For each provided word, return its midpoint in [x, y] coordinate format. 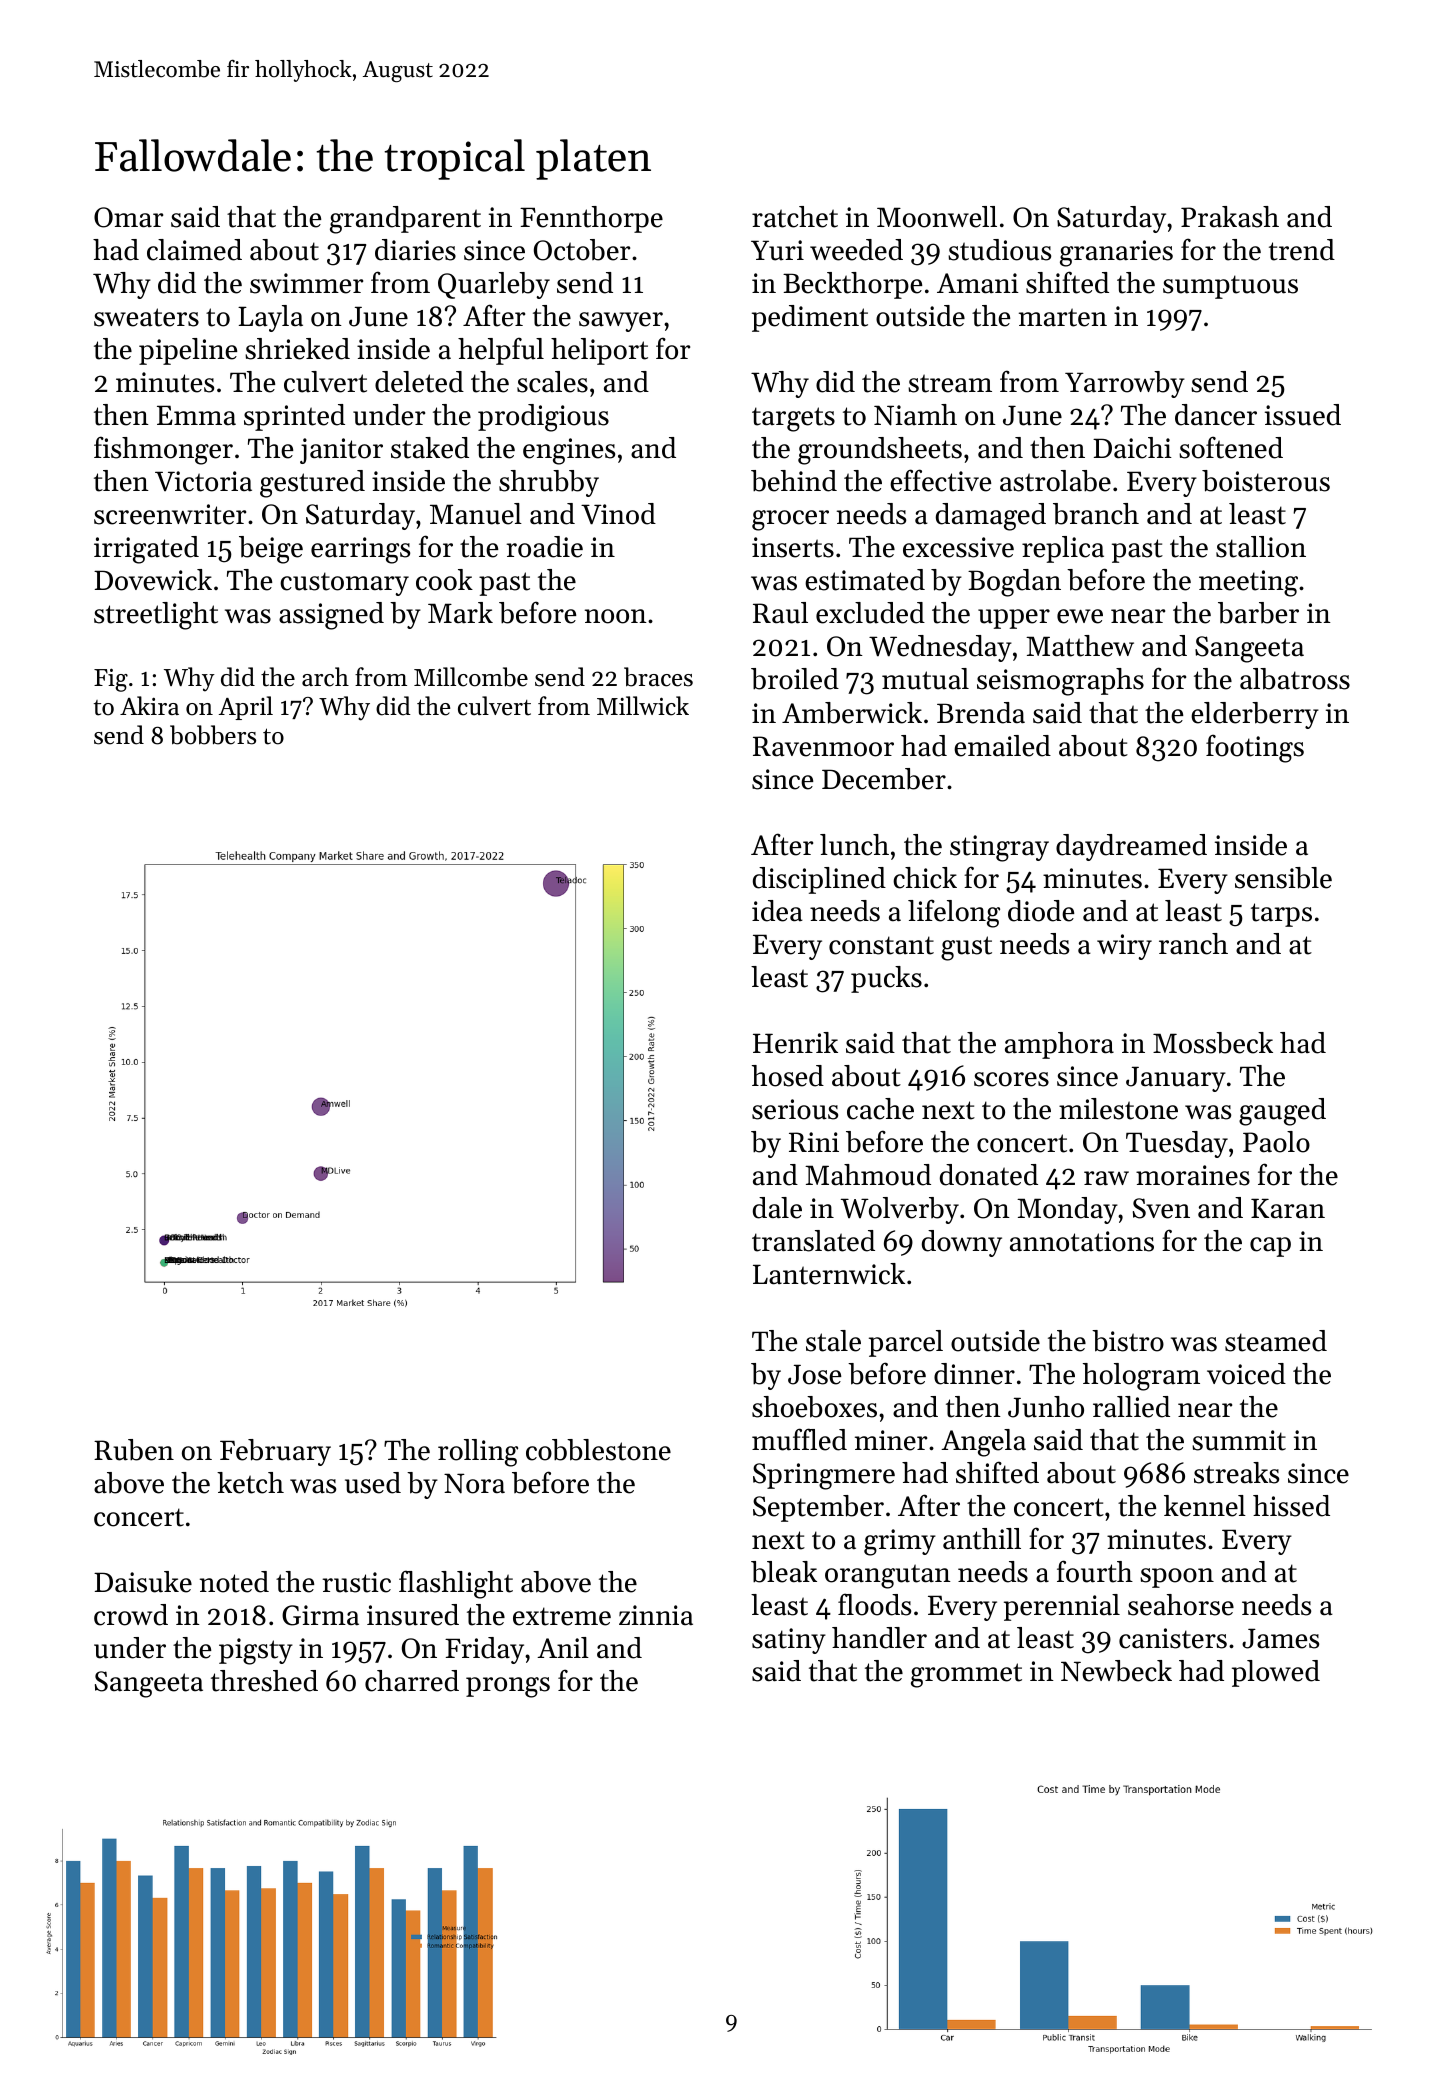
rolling [478, 1453]
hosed [788, 1076]
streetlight [156, 616]
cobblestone [598, 1450]
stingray [999, 848]
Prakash [1230, 217]
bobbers [213, 735]
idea [777, 911]
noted [234, 1582]
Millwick [643, 706]
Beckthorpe [852, 285]
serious [795, 1109]
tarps [1281, 915]
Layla [270, 318]
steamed [1276, 1341]
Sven [1161, 1208]
